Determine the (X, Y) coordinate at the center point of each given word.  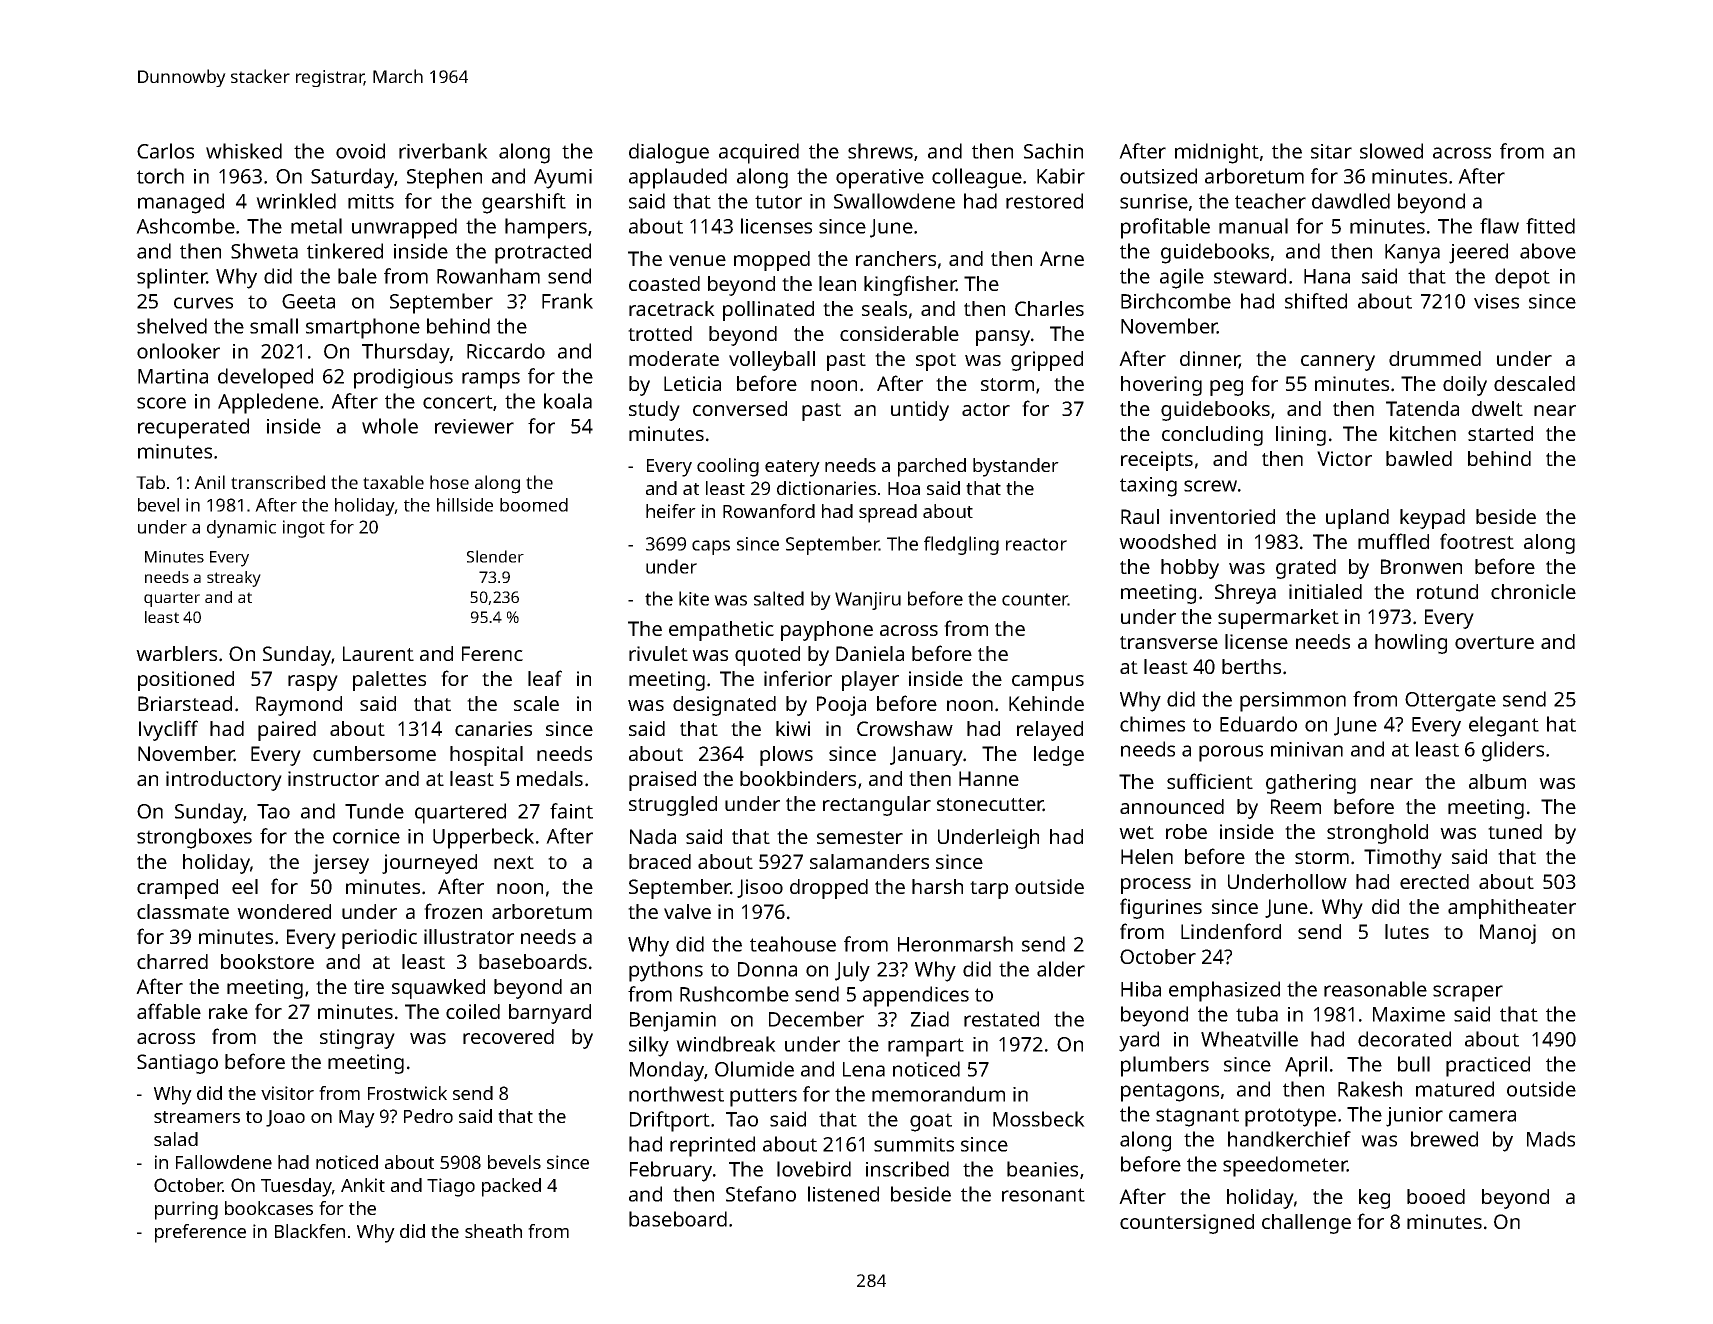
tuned (1515, 831)
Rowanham (488, 276)
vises (1496, 301)
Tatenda (1422, 408)
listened (843, 1194)
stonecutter (990, 805)
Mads (1551, 1139)
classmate (183, 911)
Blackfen (310, 1231)
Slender (495, 556)
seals (884, 308)
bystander (1016, 467)
